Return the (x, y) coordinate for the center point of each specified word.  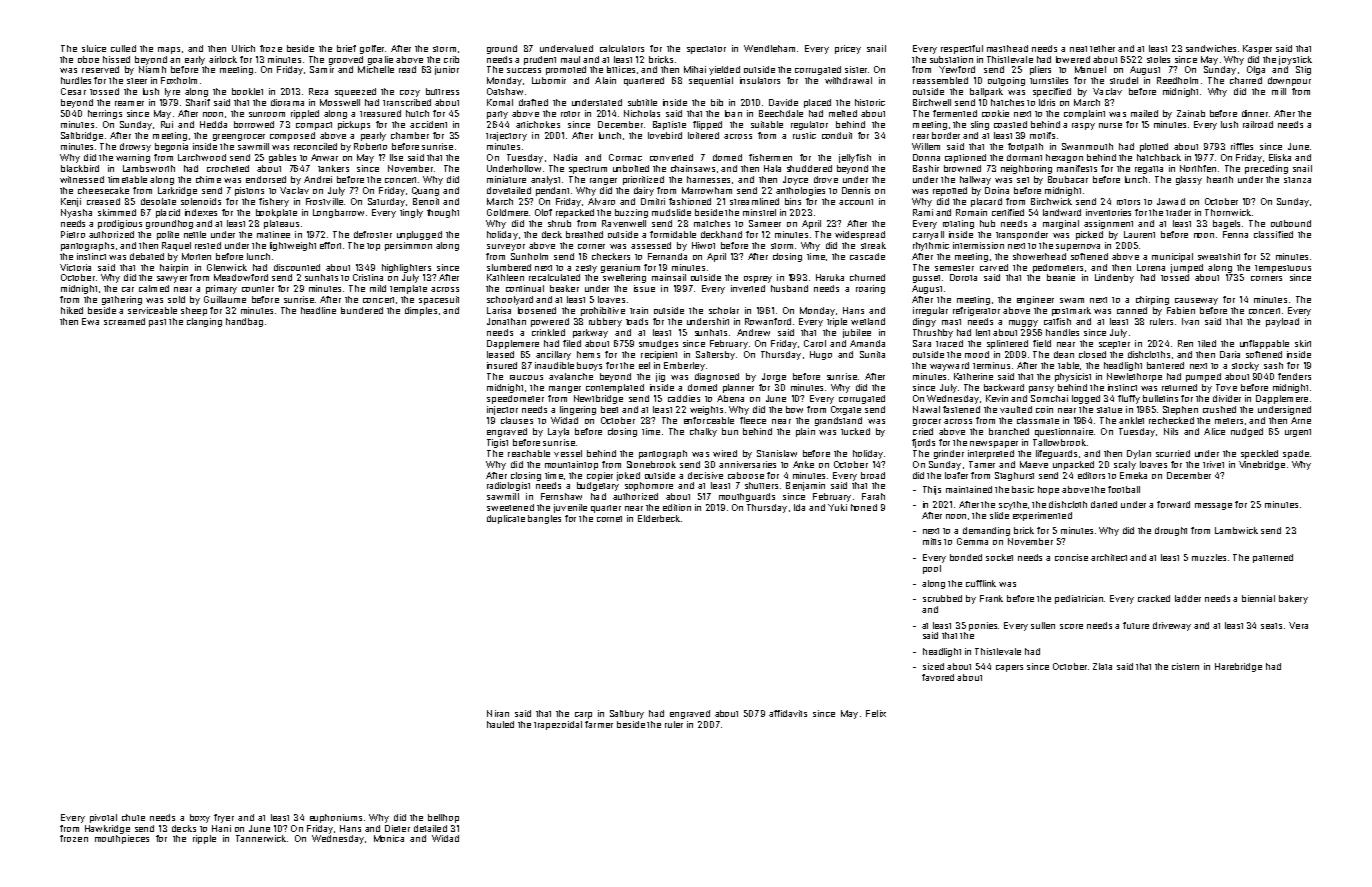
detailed (430, 828)
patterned (1273, 558)
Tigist (497, 443)
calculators (622, 48)
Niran (498, 713)
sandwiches (1211, 48)
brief (346, 48)
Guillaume (225, 299)
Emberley (684, 366)
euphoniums (336, 818)
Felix (876, 713)
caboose (746, 475)
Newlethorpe (1134, 377)
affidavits (788, 713)
